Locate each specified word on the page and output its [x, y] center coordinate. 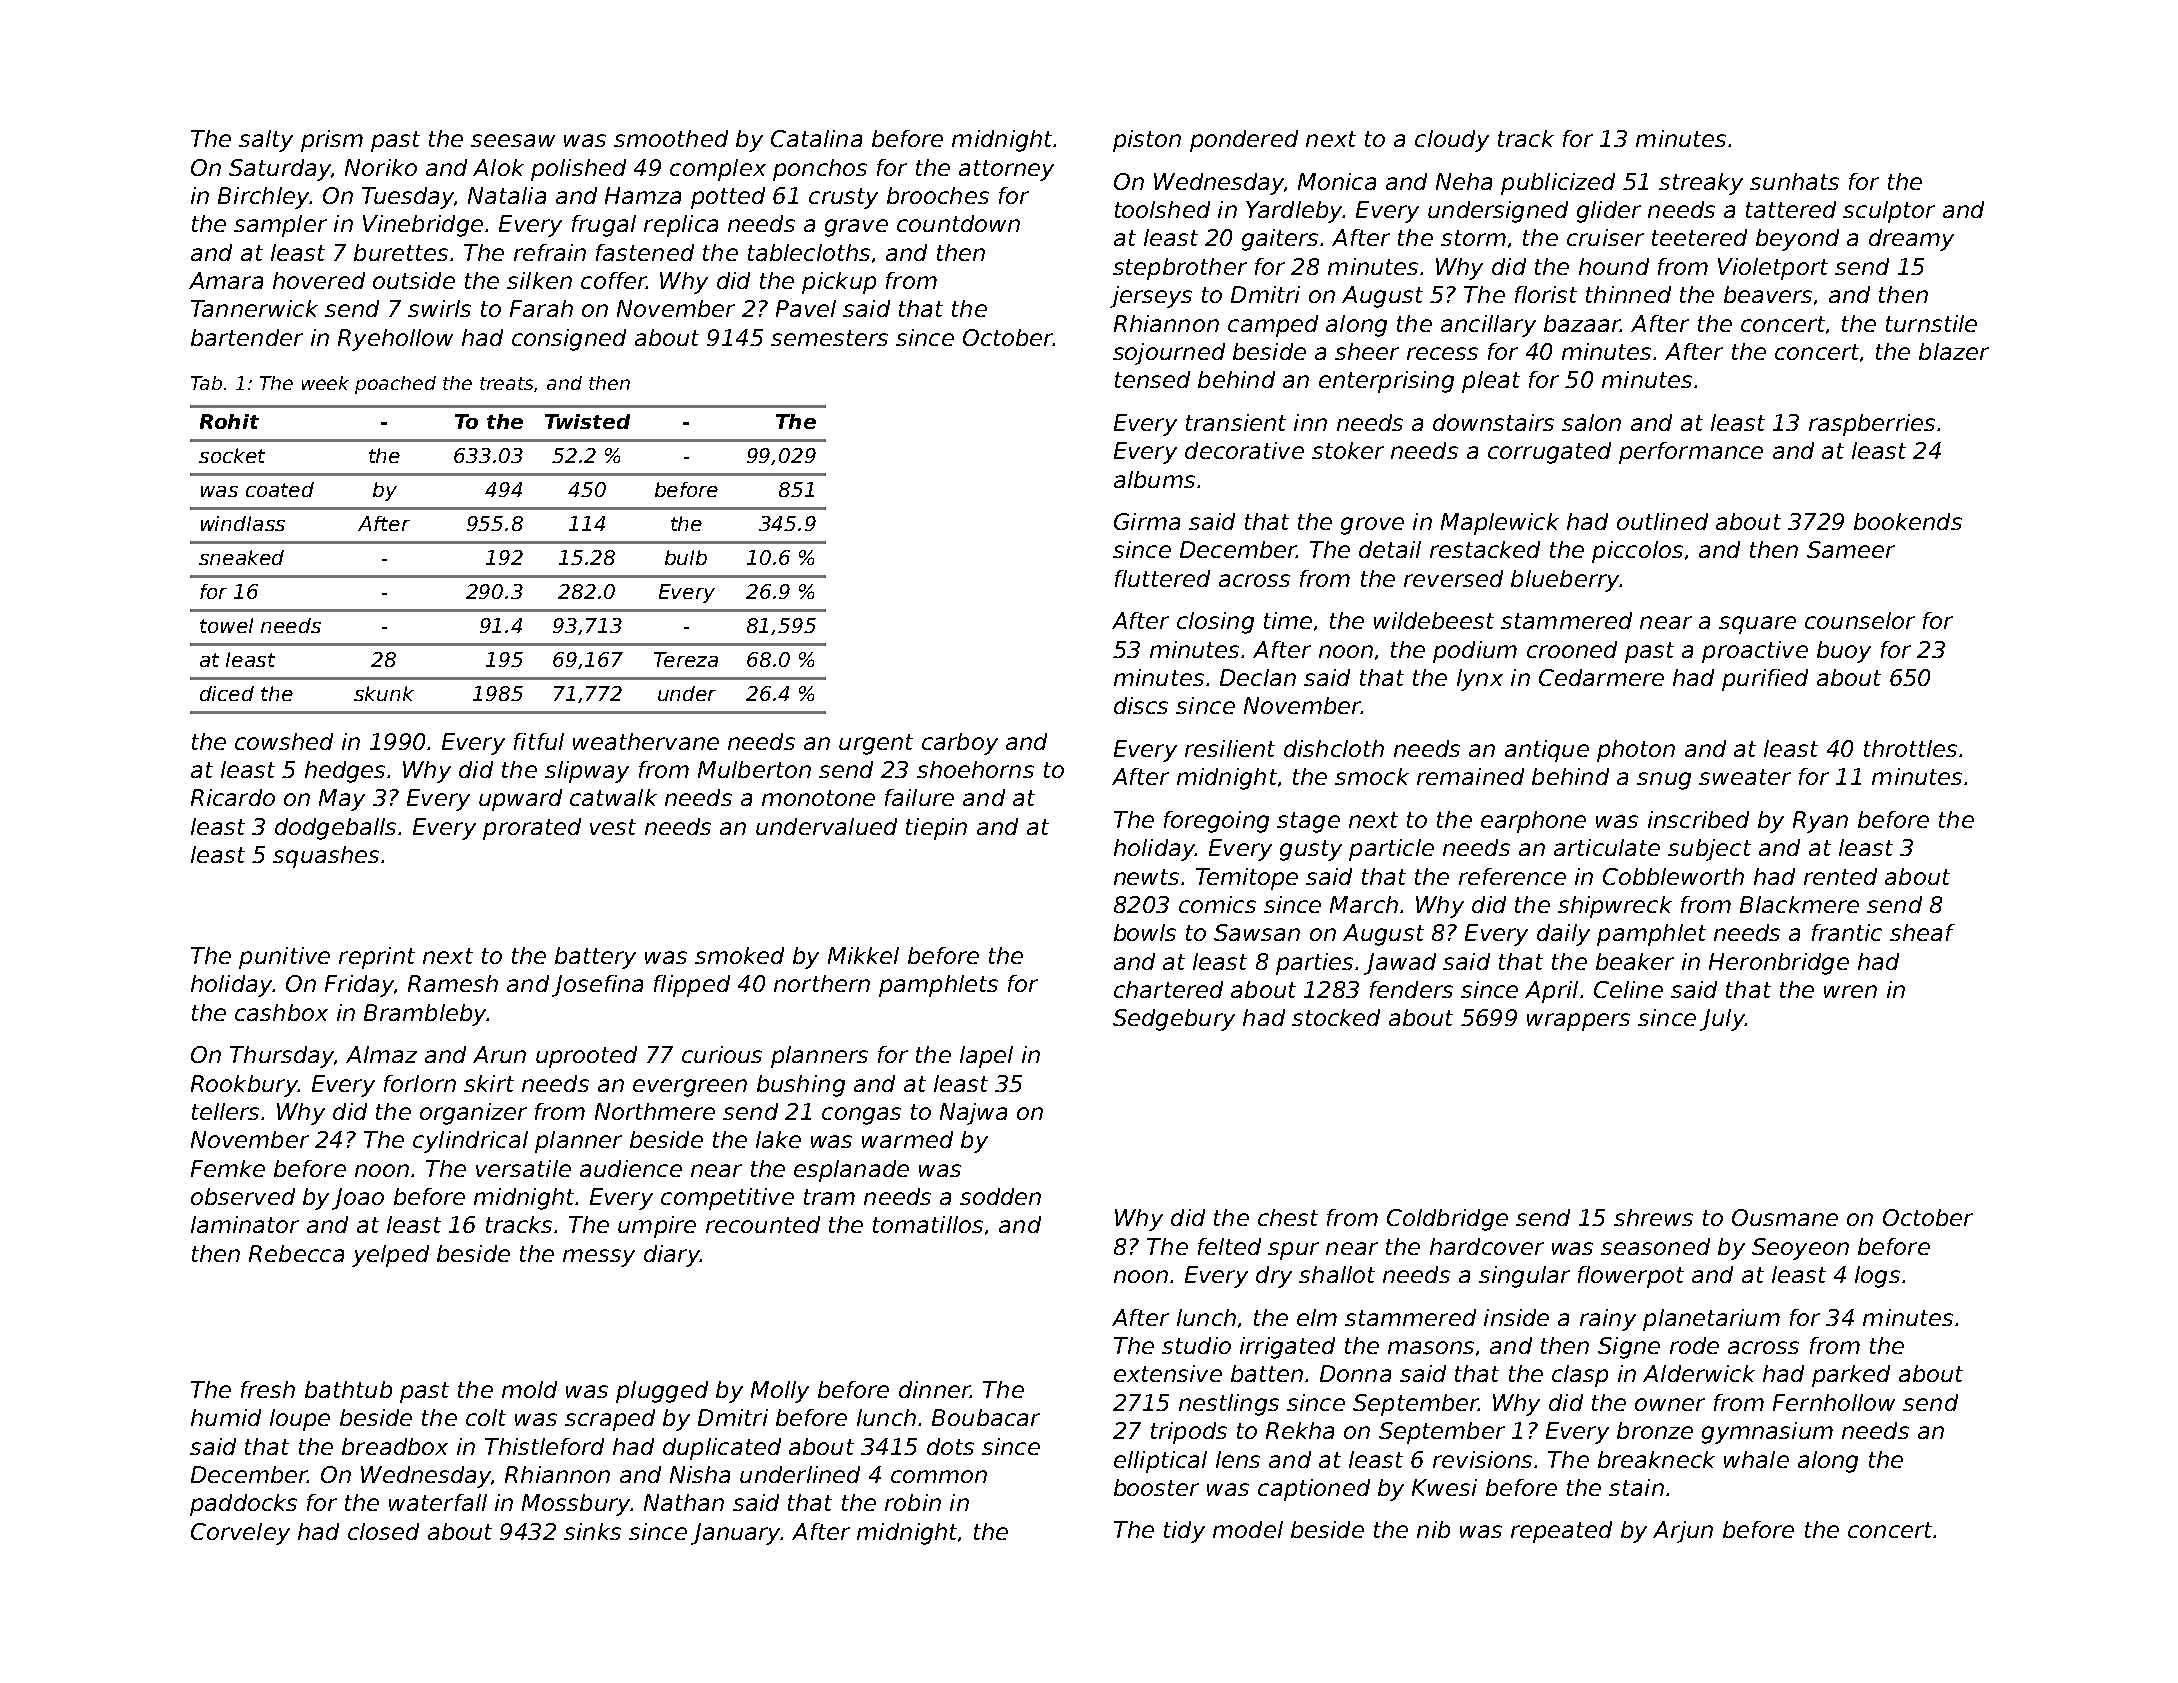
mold [529, 1389]
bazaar [1582, 323]
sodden [1000, 1196]
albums [1154, 479]
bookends [1908, 521]
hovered [319, 280]
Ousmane [1785, 1217]
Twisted [587, 421]
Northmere [655, 1111]
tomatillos [928, 1224]
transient [1236, 422]
